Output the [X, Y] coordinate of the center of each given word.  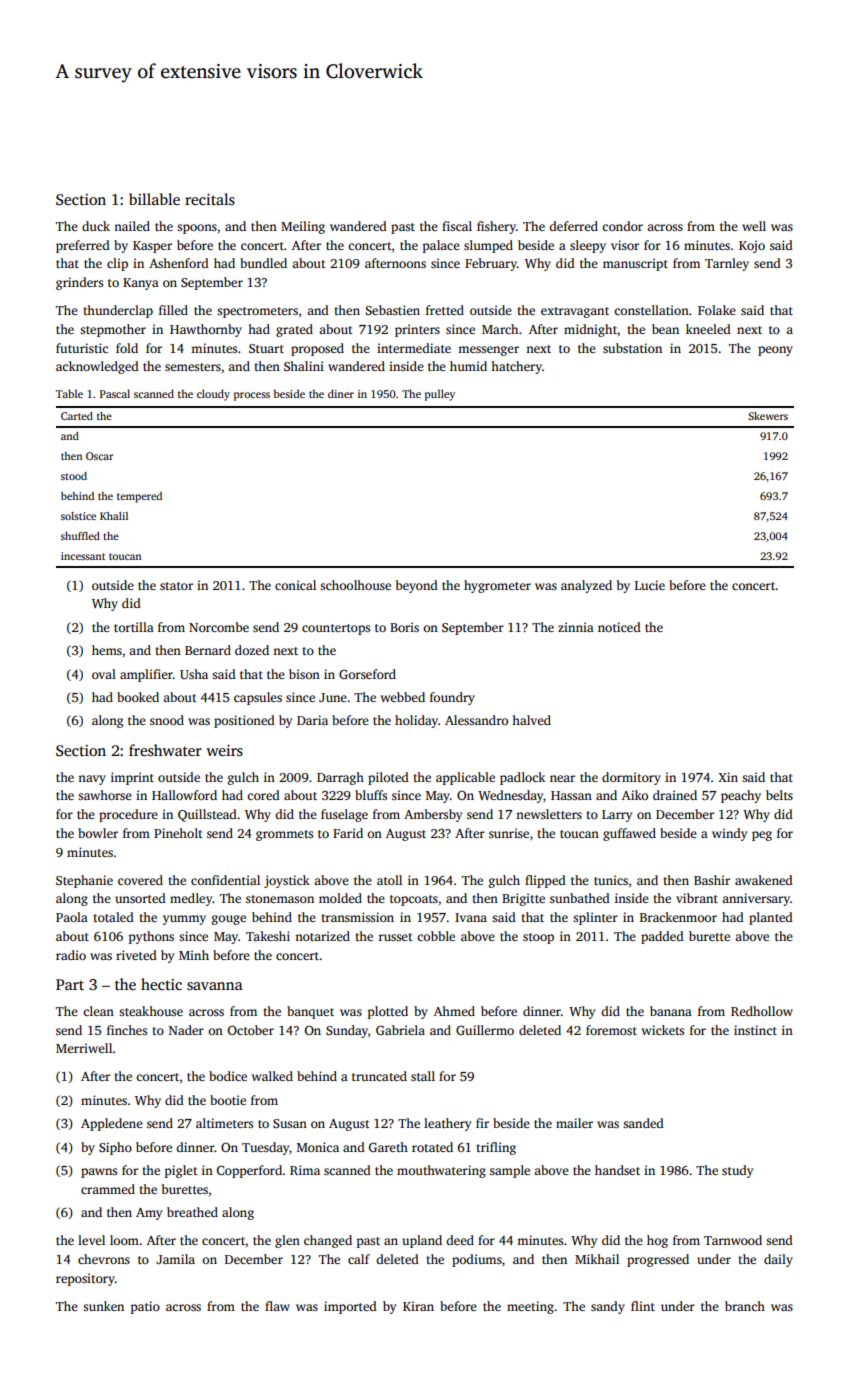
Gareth [388, 1147]
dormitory [631, 778]
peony [775, 351]
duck [96, 226]
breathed [192, 1212]
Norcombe [219, 627]
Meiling [303, 227]
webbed [403, 697]
